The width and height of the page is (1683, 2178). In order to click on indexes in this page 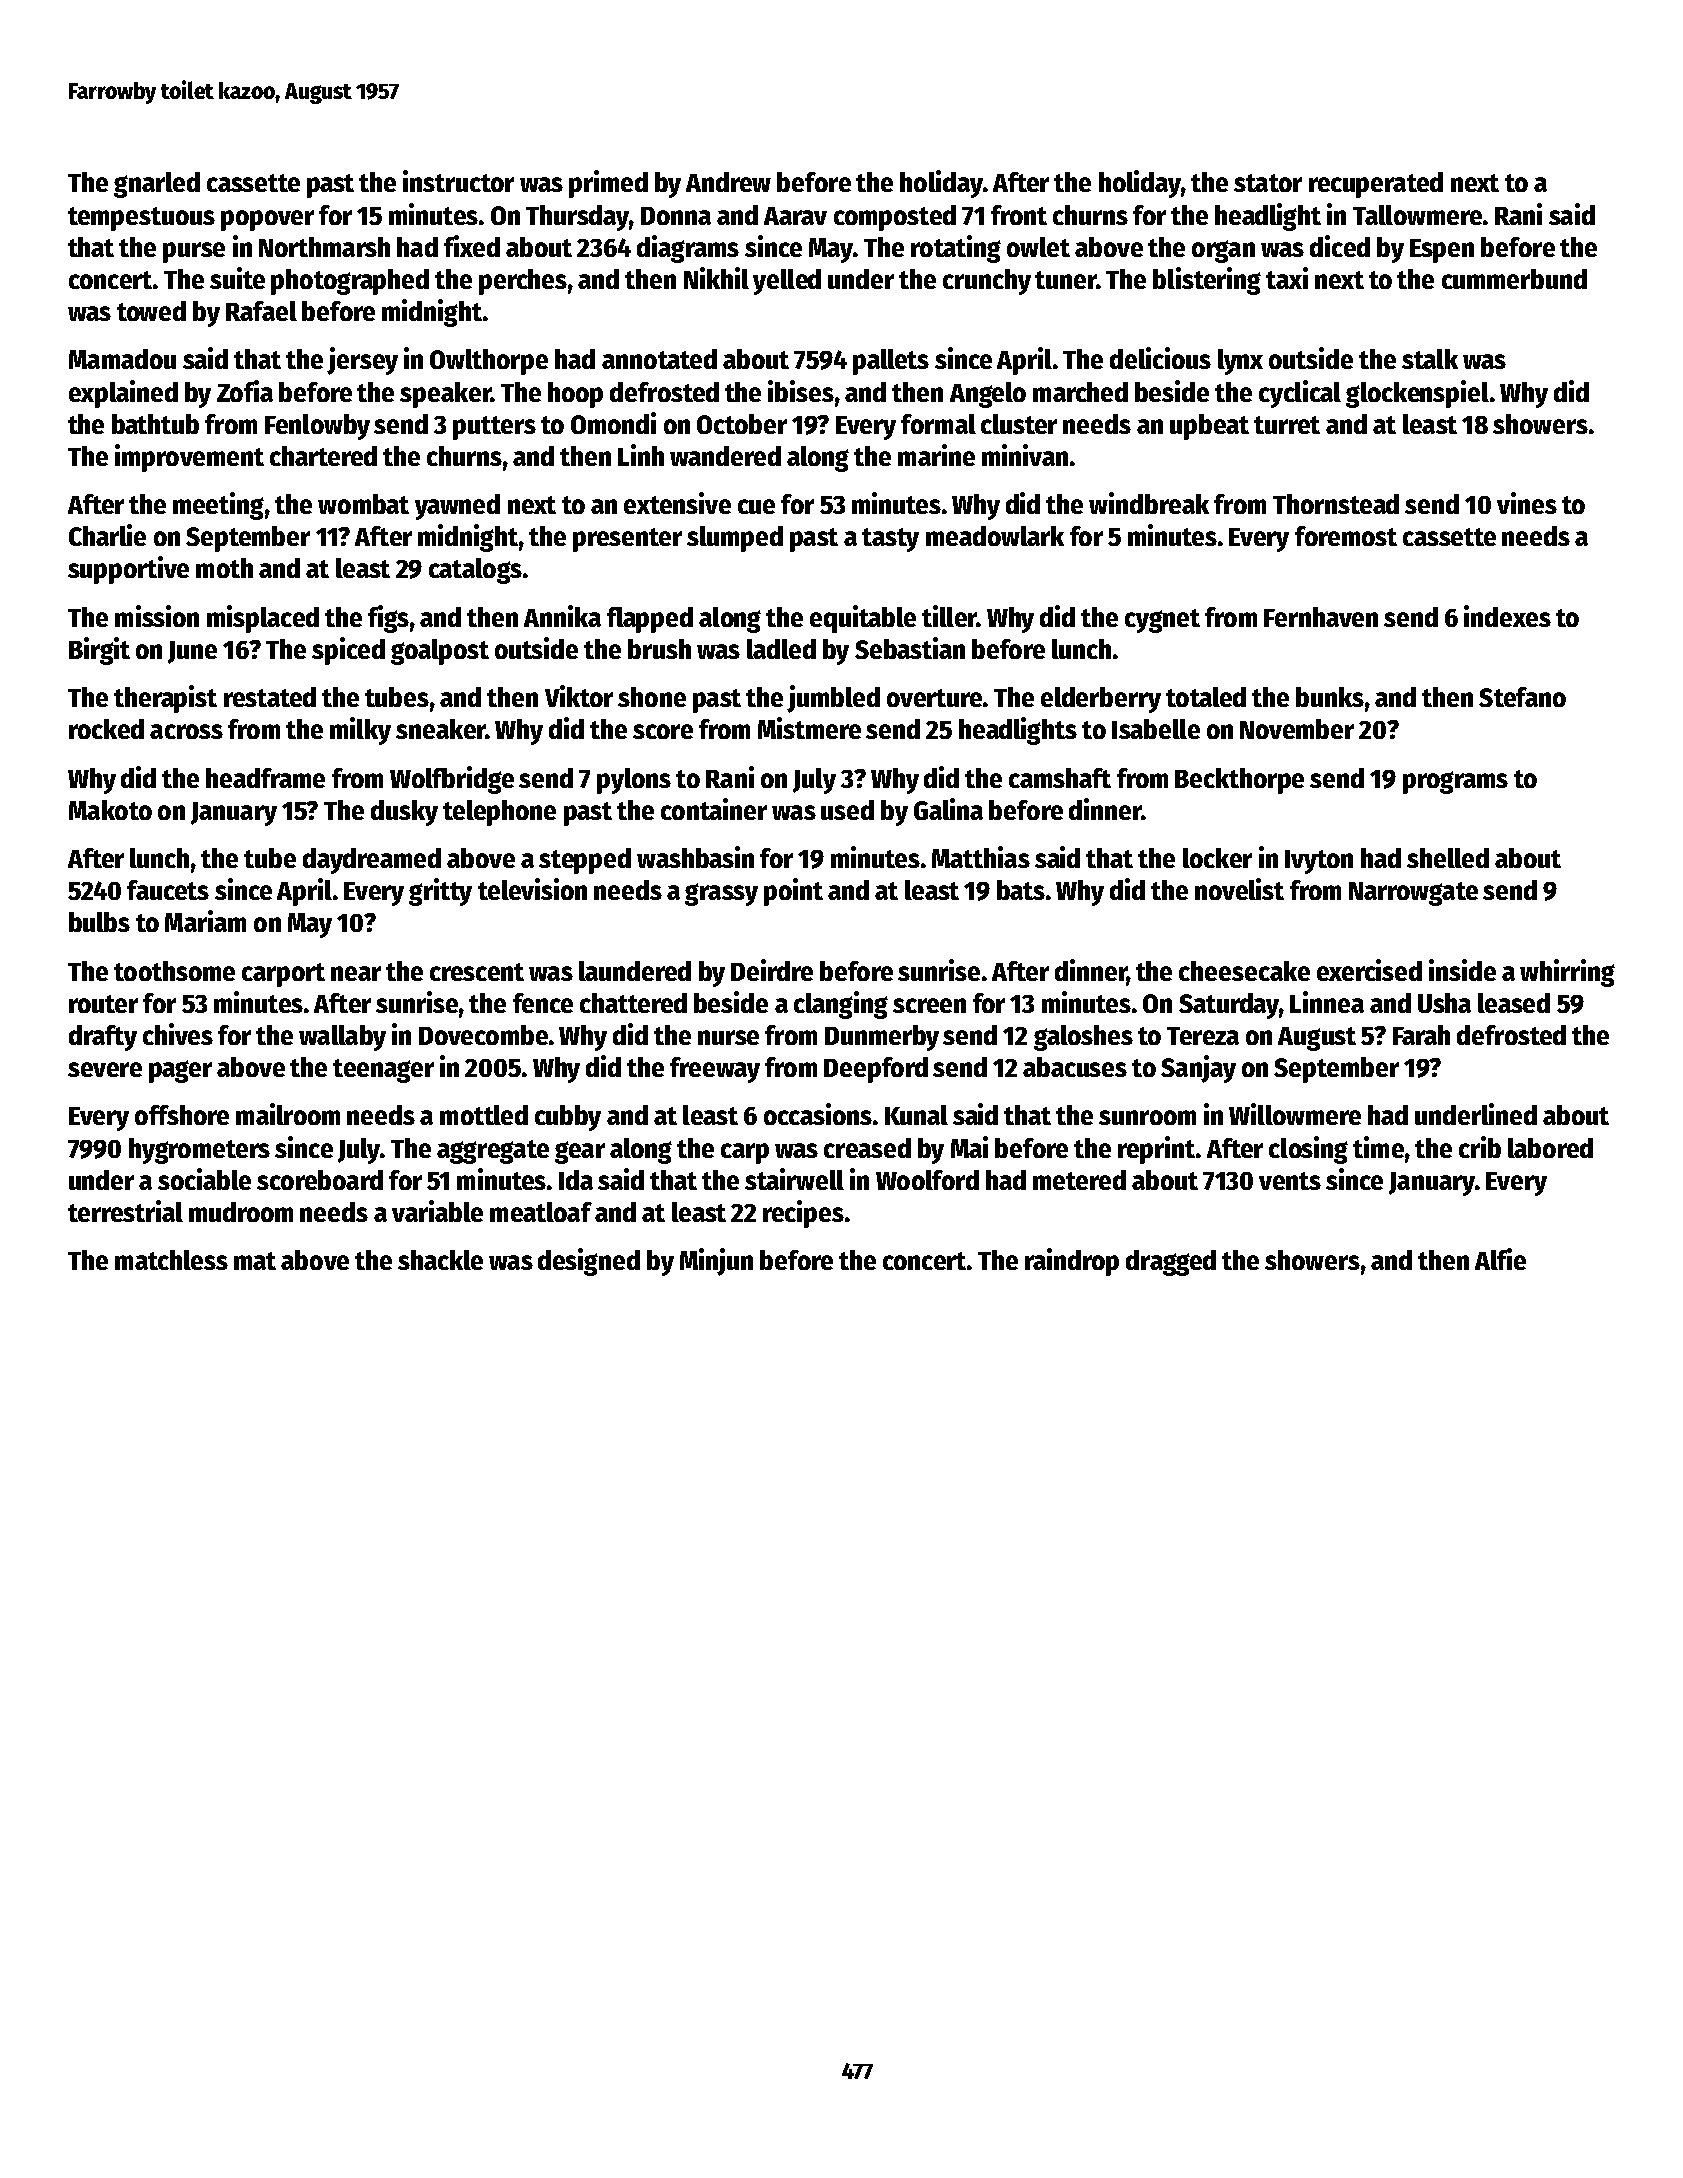, I will do `click(1507, 616)`.
